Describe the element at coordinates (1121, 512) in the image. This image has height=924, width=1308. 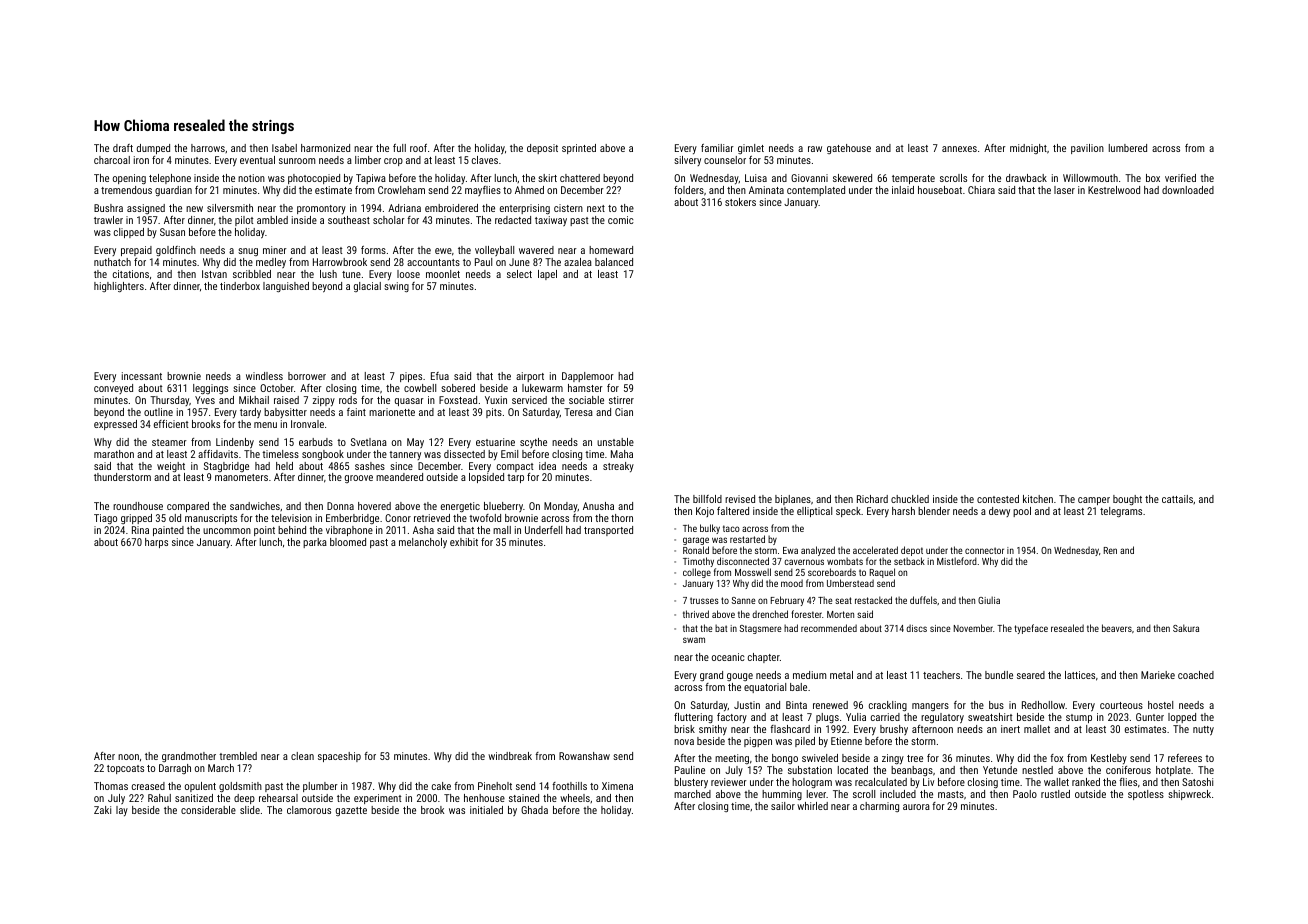
I see `telegrams` at that location.
